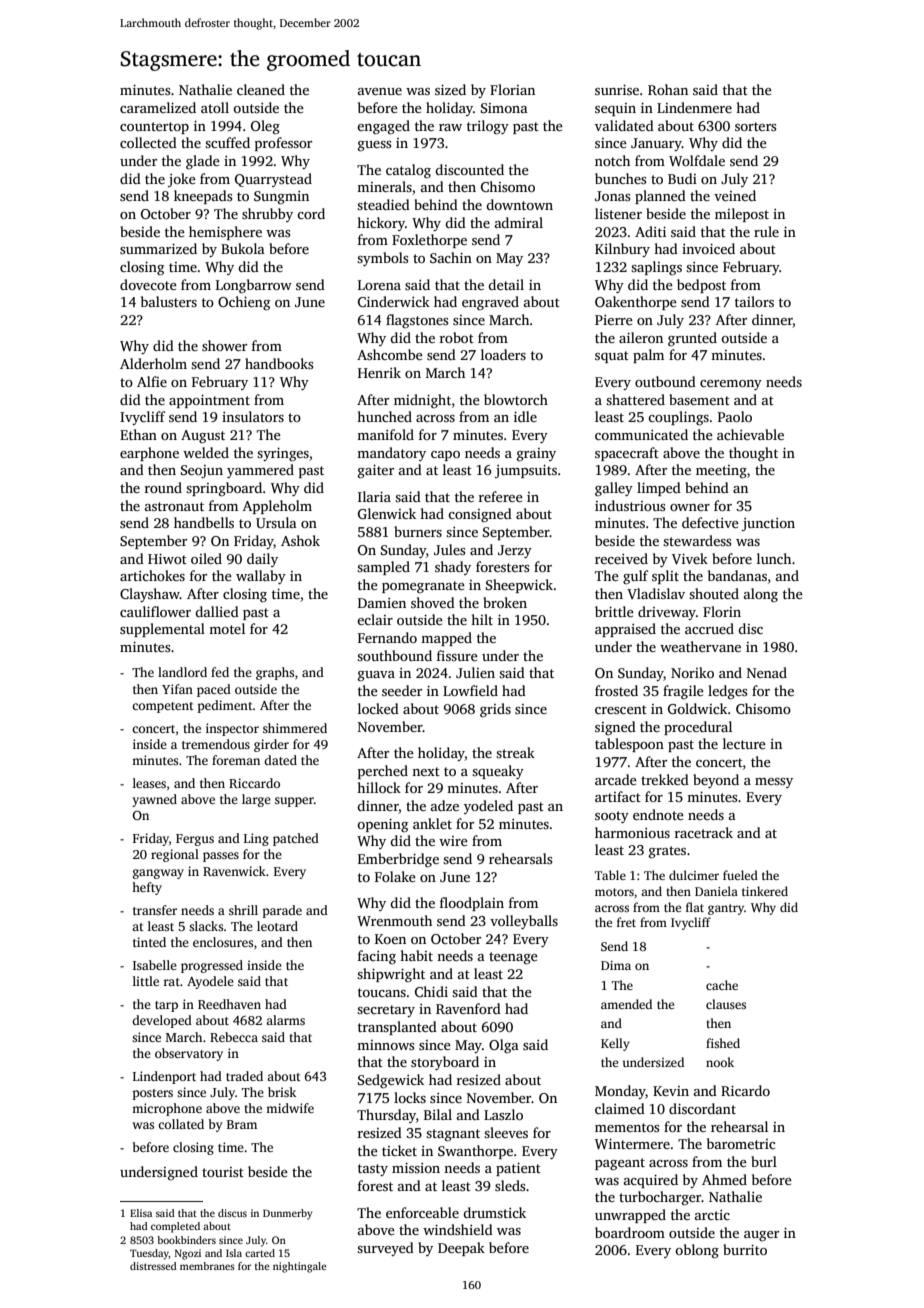 This screenshot has height=1308, width=924. What do you see at coordinates (158, 107) in the screenshot?
I see `caramelized` at bounding box center [158, 107].
